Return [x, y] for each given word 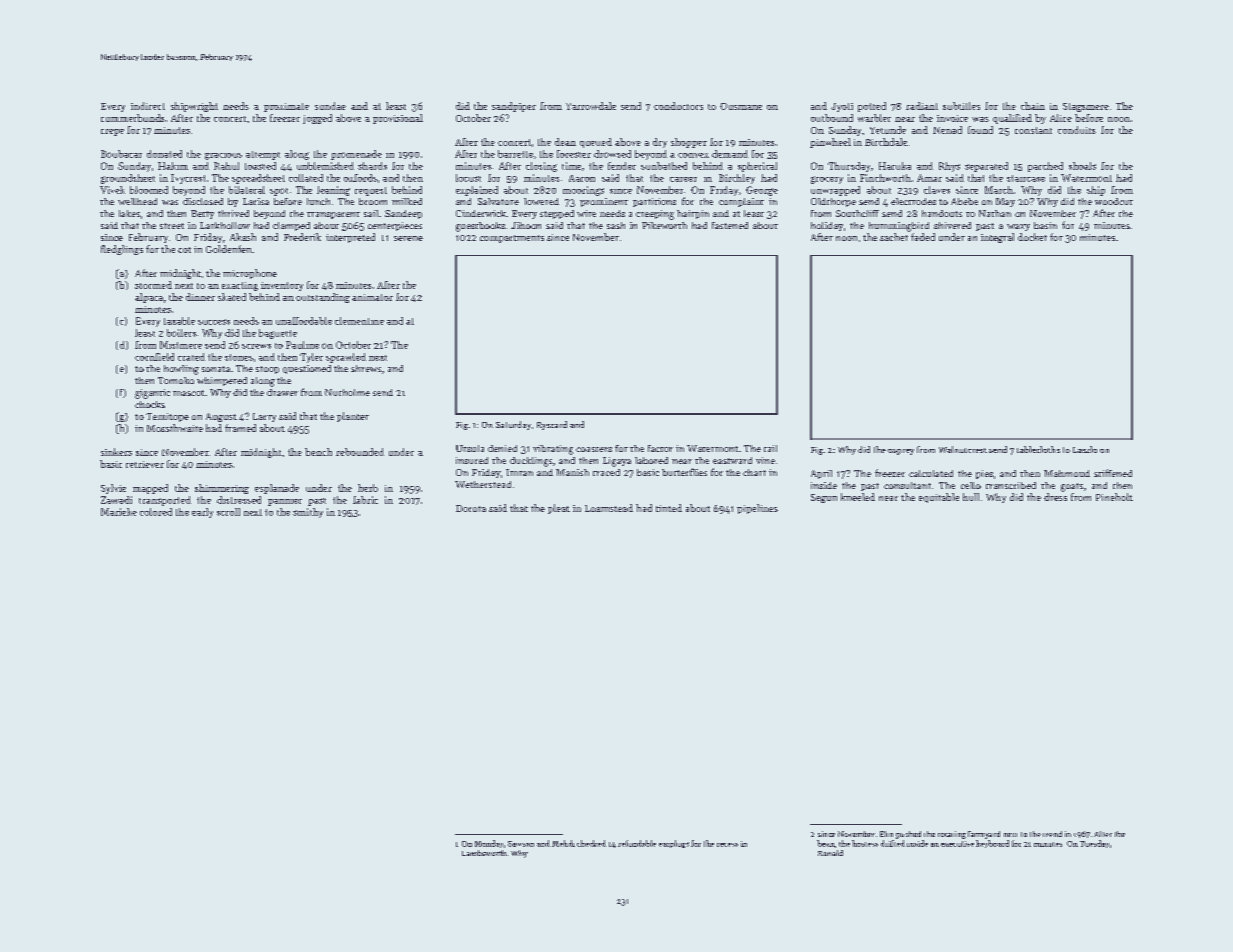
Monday [489, 844]
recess [727, 845]
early [202, 513]
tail [770, 448]
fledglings [122, 250]
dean [565, 142]
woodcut [1114, 201]
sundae [330, 106]
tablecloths [1038, 449]
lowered [541, 201]
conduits [1077, 130]
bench [318, 452]
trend [1052, 834]
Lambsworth [484, 853]
